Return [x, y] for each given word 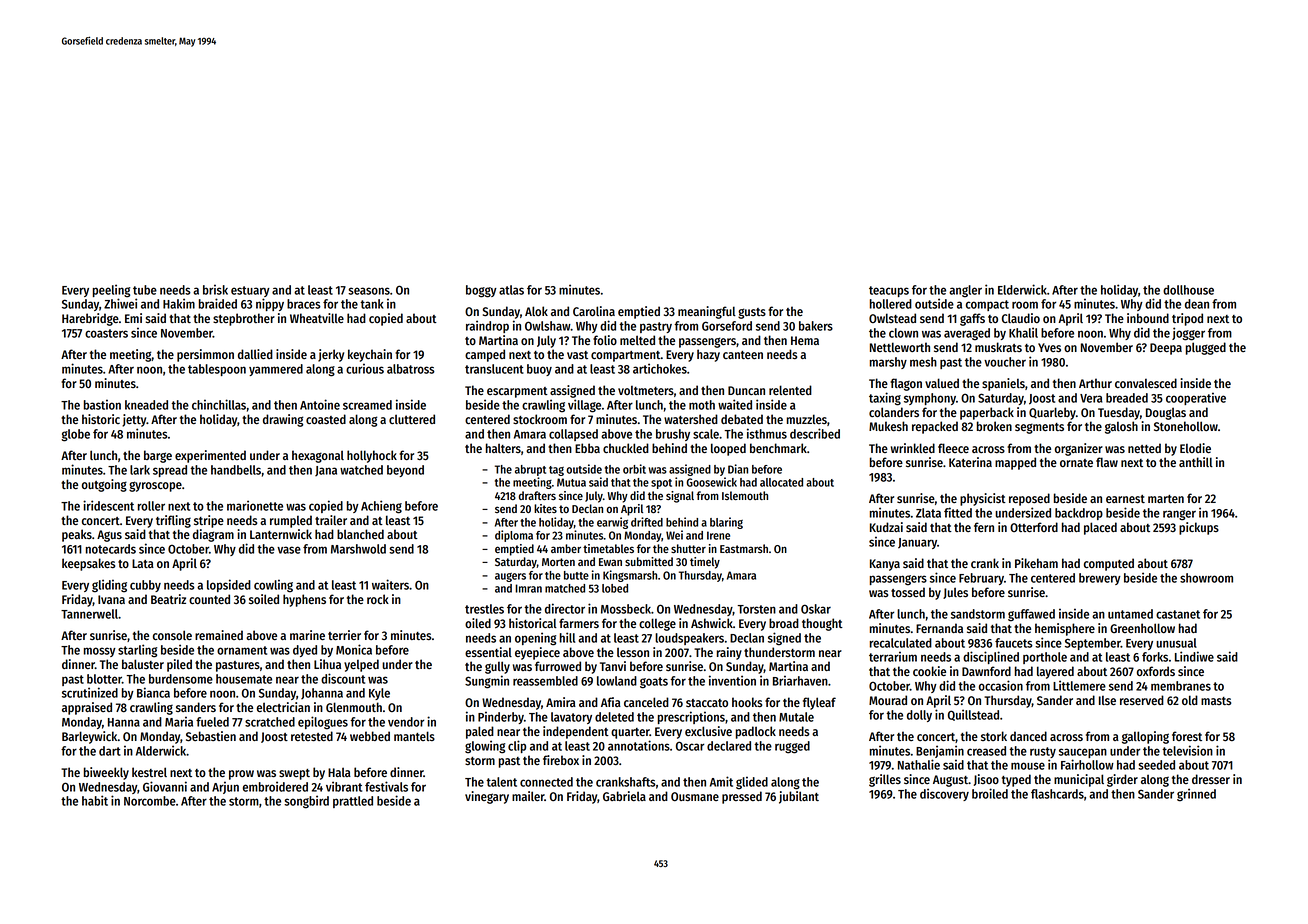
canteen [743, 355]
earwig [612, 523]
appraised [87, 708]
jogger [1188, 334]
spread [170, 471]
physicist [983, 499]
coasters [106, 333]
